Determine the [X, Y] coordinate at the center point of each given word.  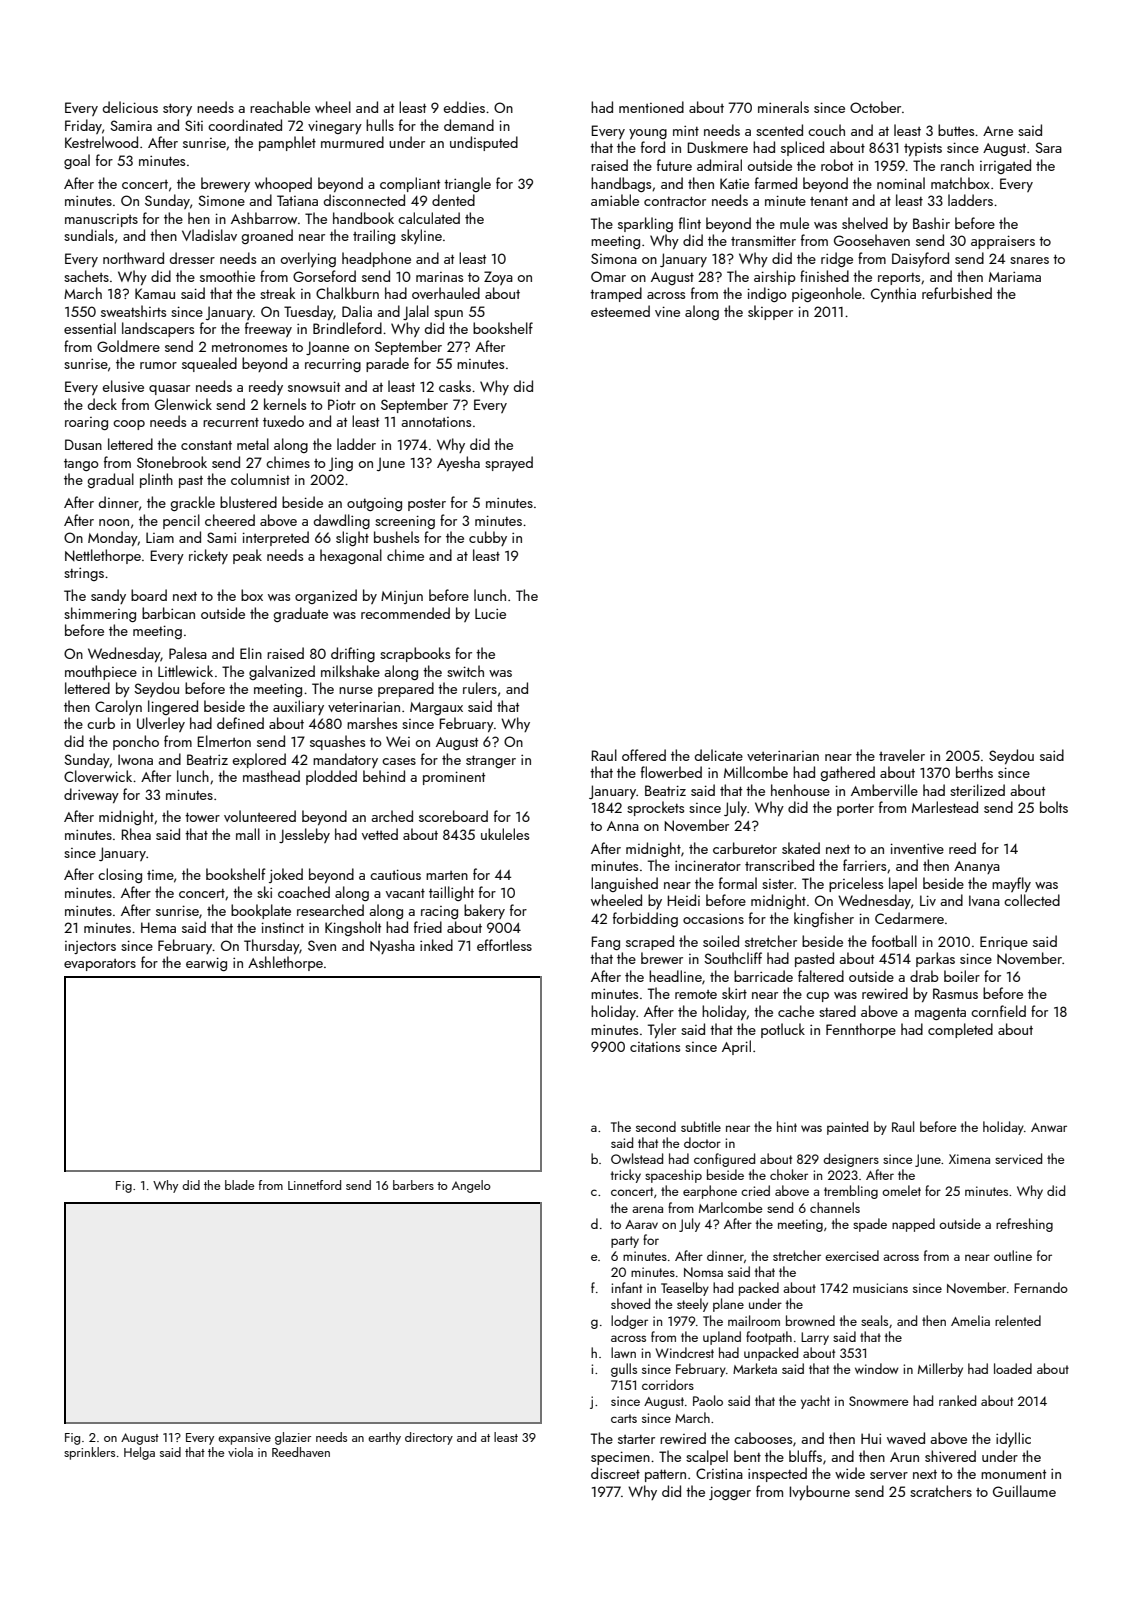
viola [240, 1452]
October [875, 107]
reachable [280, 107]
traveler [902, 755]
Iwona [135, 759]
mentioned [651, 107]
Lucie [490, 613]
